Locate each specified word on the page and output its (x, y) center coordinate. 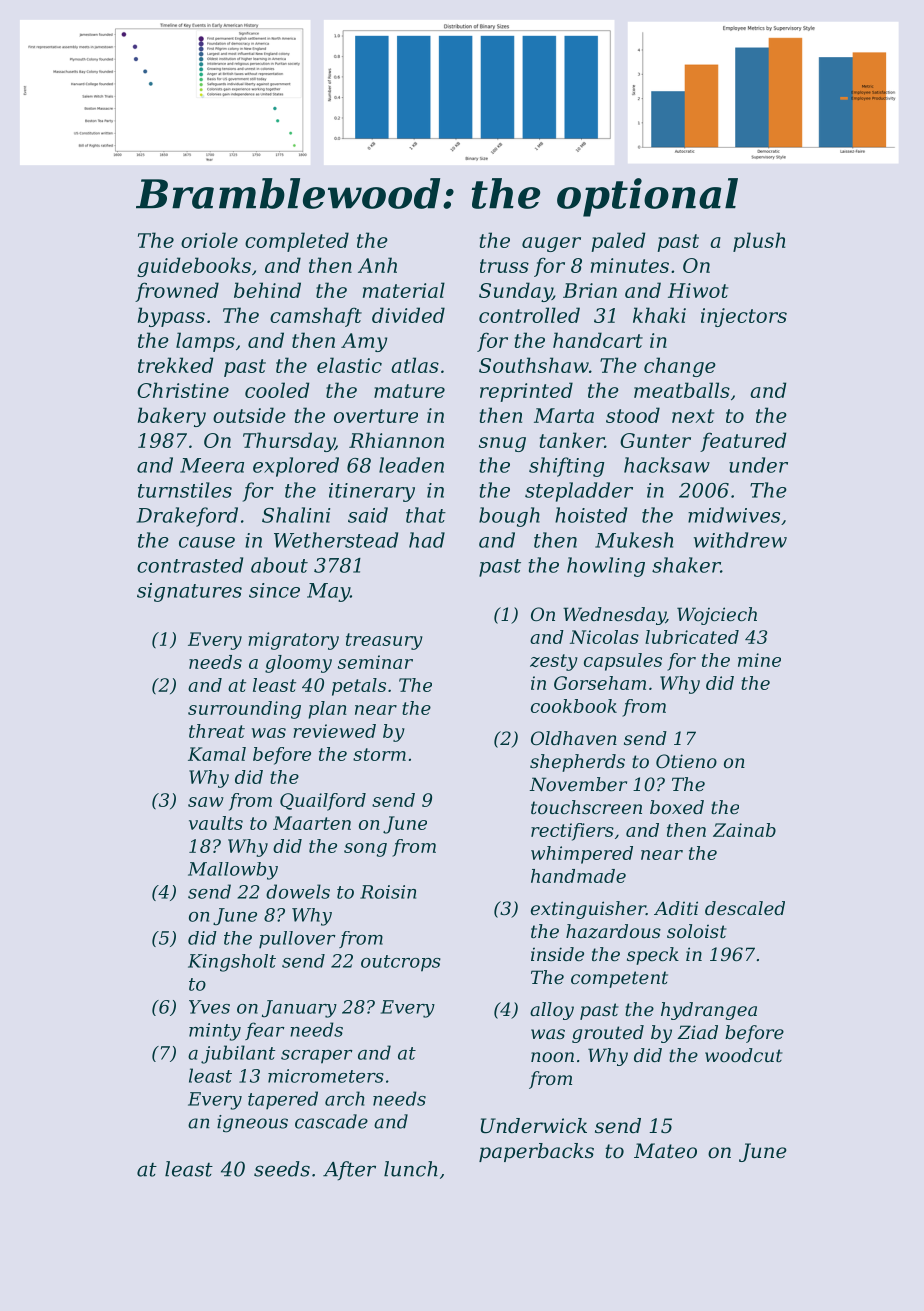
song (365, 850)
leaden (411, 465)
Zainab (744, 830)
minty (215, 1032)
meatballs (682, 390)
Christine (183, 390)
